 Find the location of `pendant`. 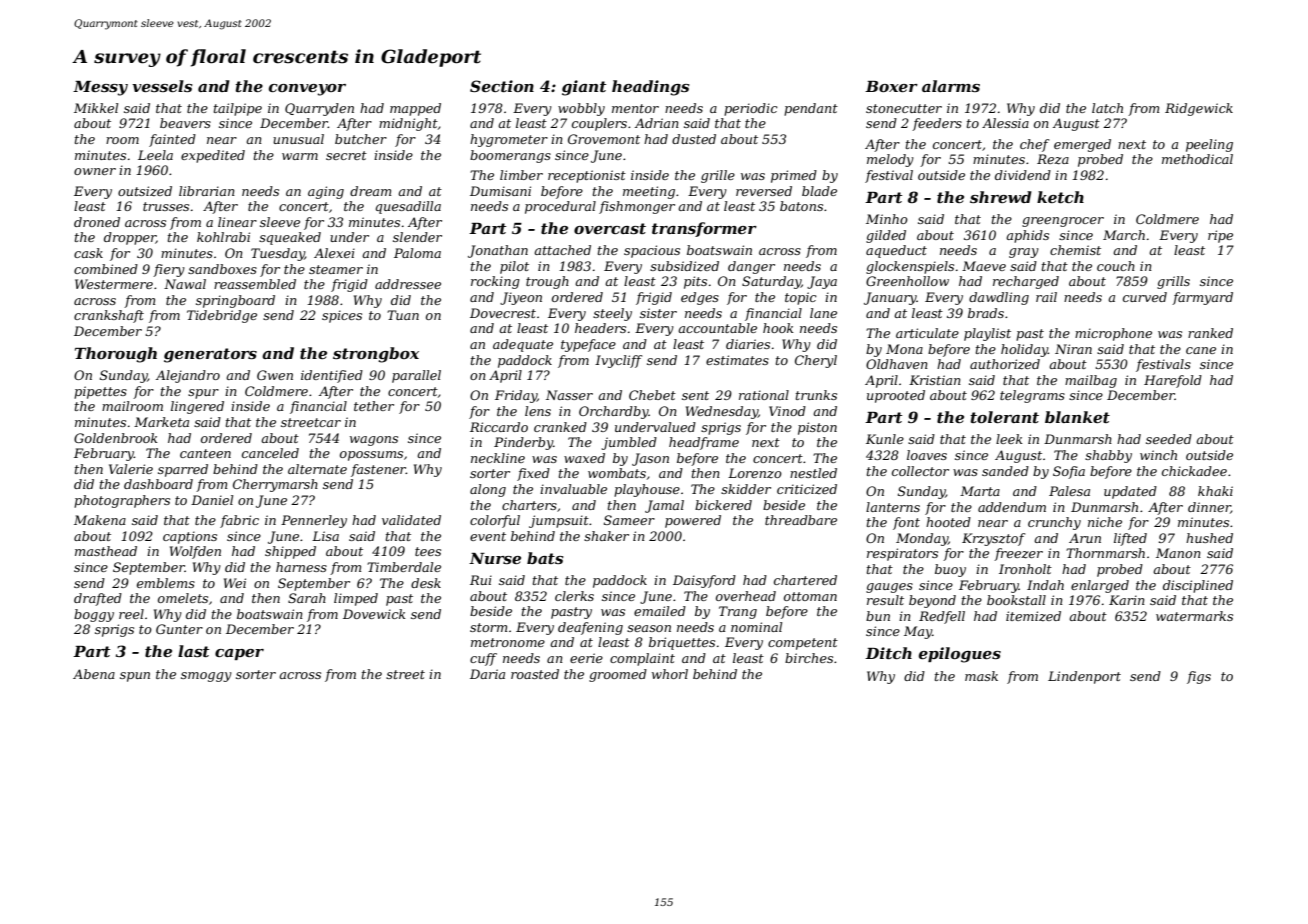

pendant is located at coordinates (811, 109).
